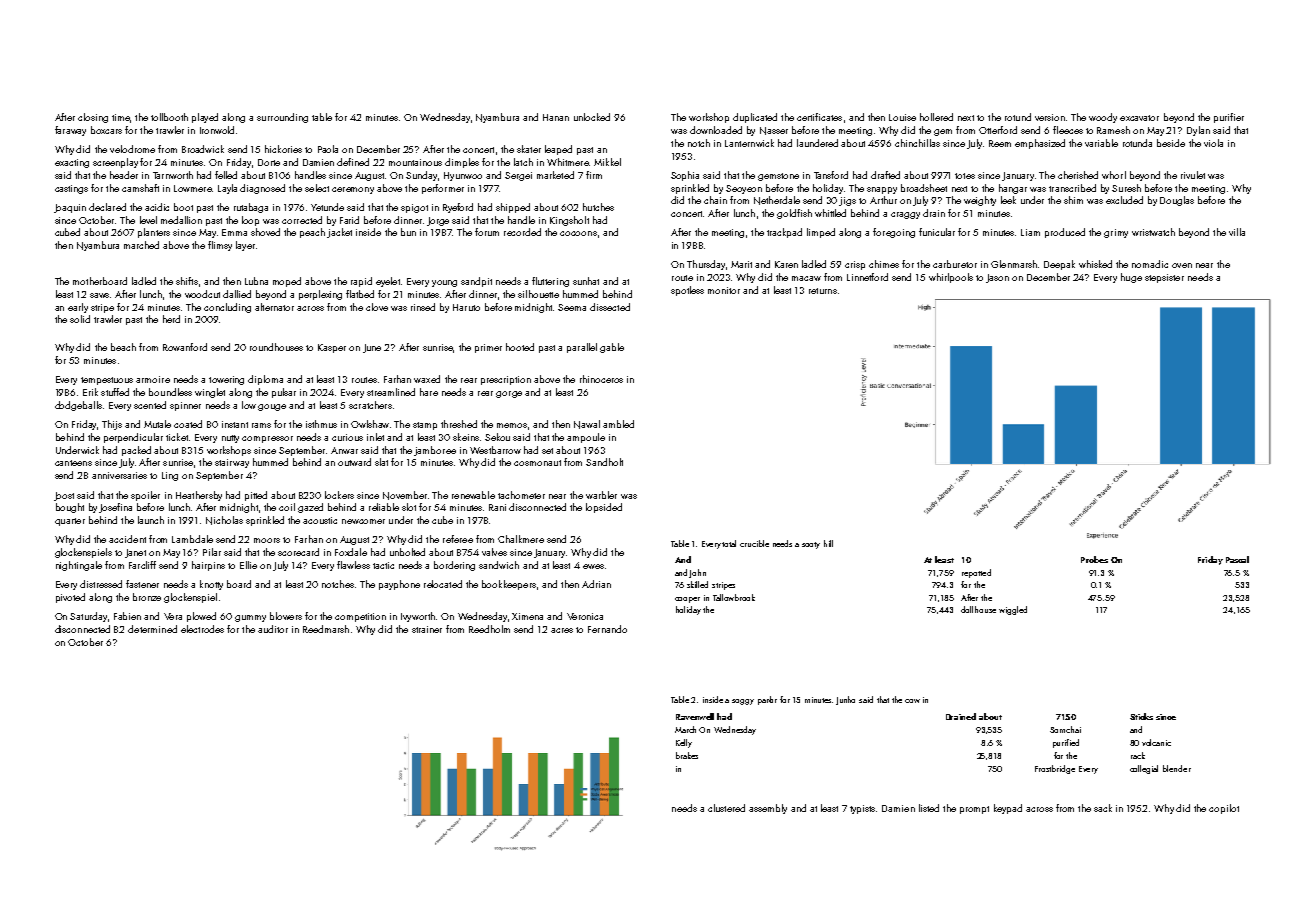 The width and height of the screenshot is (1308, 924). I want to click on macaw, so click(806, 278).
